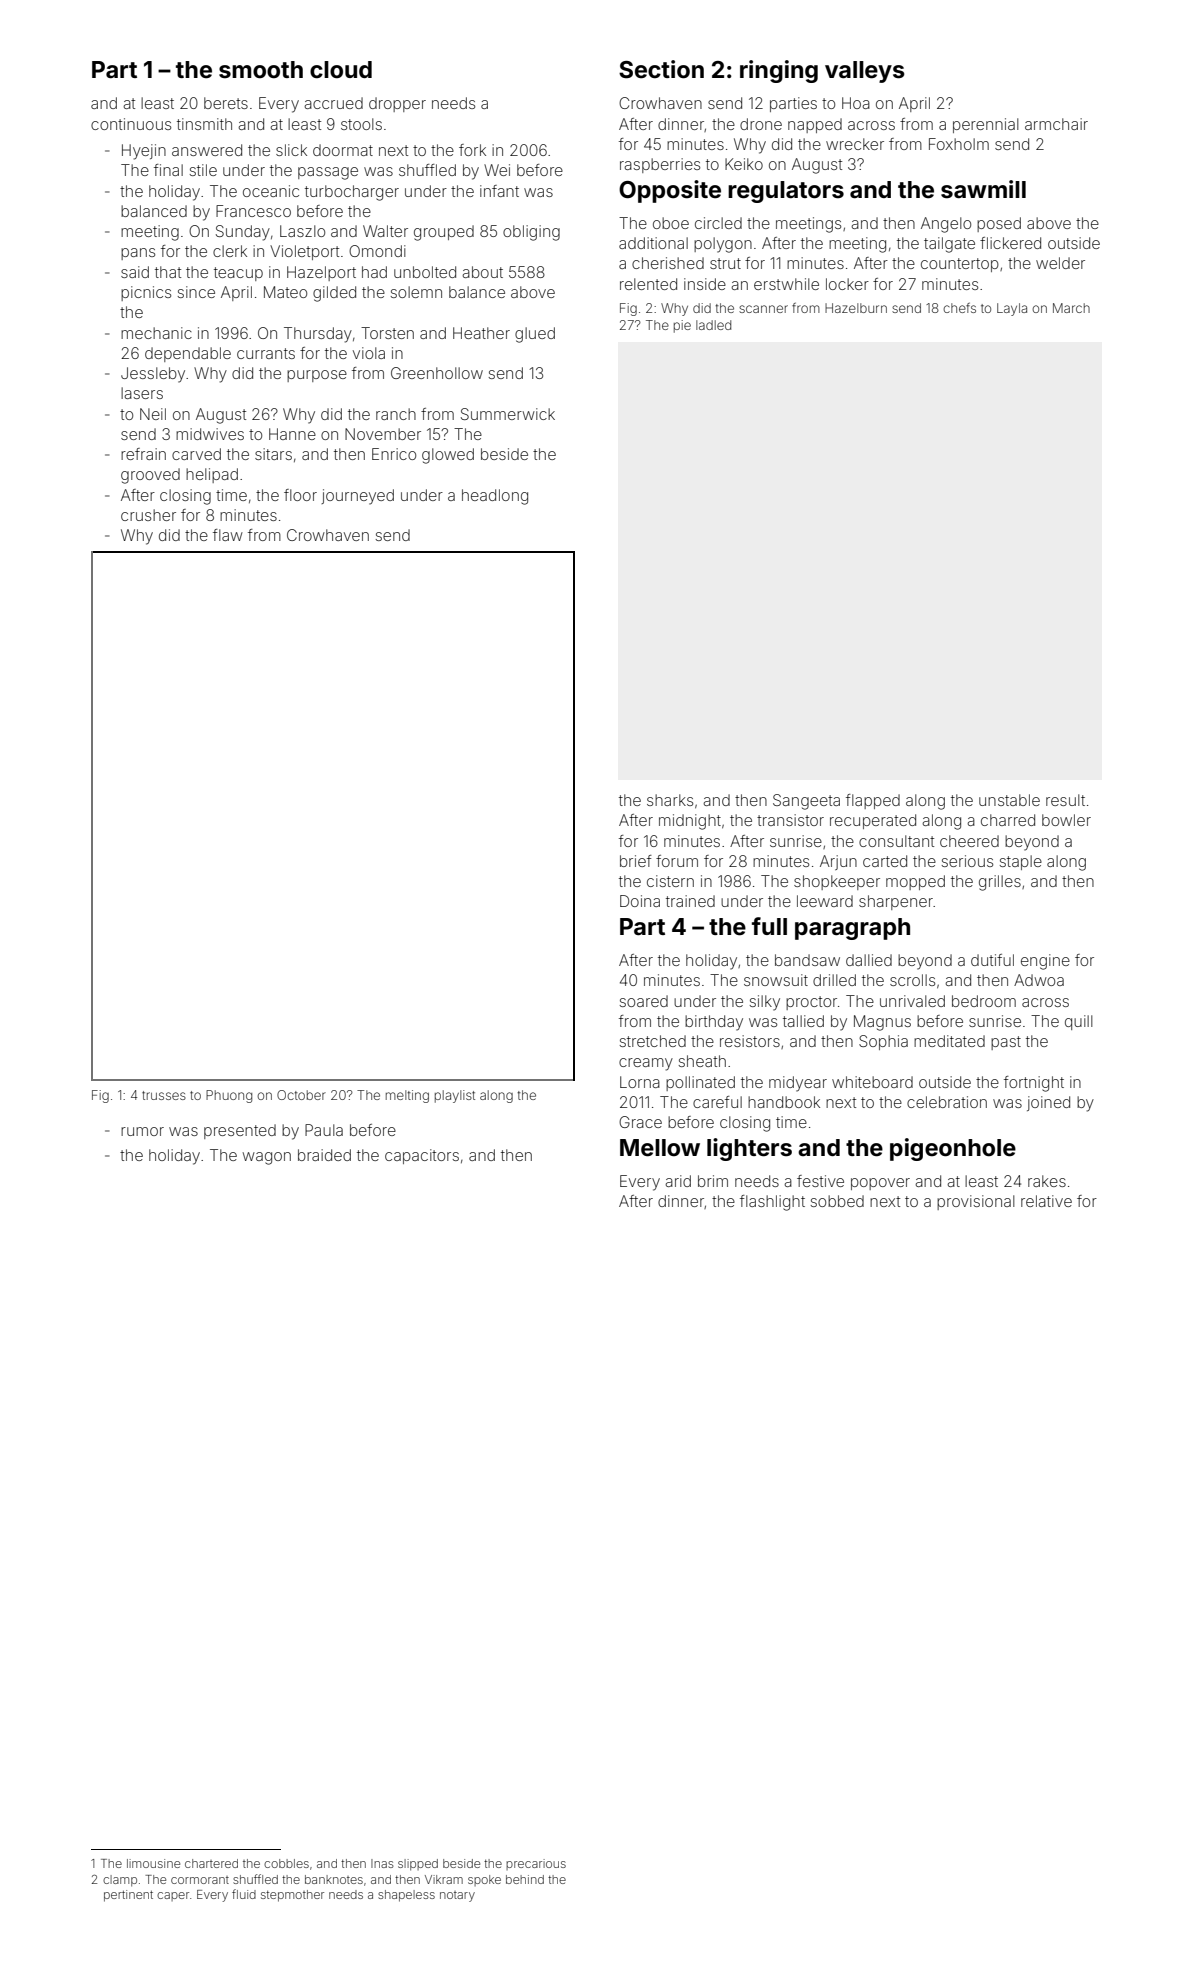  Describe the element at coordinates (678, 1181) in the screenshot. I see `arid` at that location.
